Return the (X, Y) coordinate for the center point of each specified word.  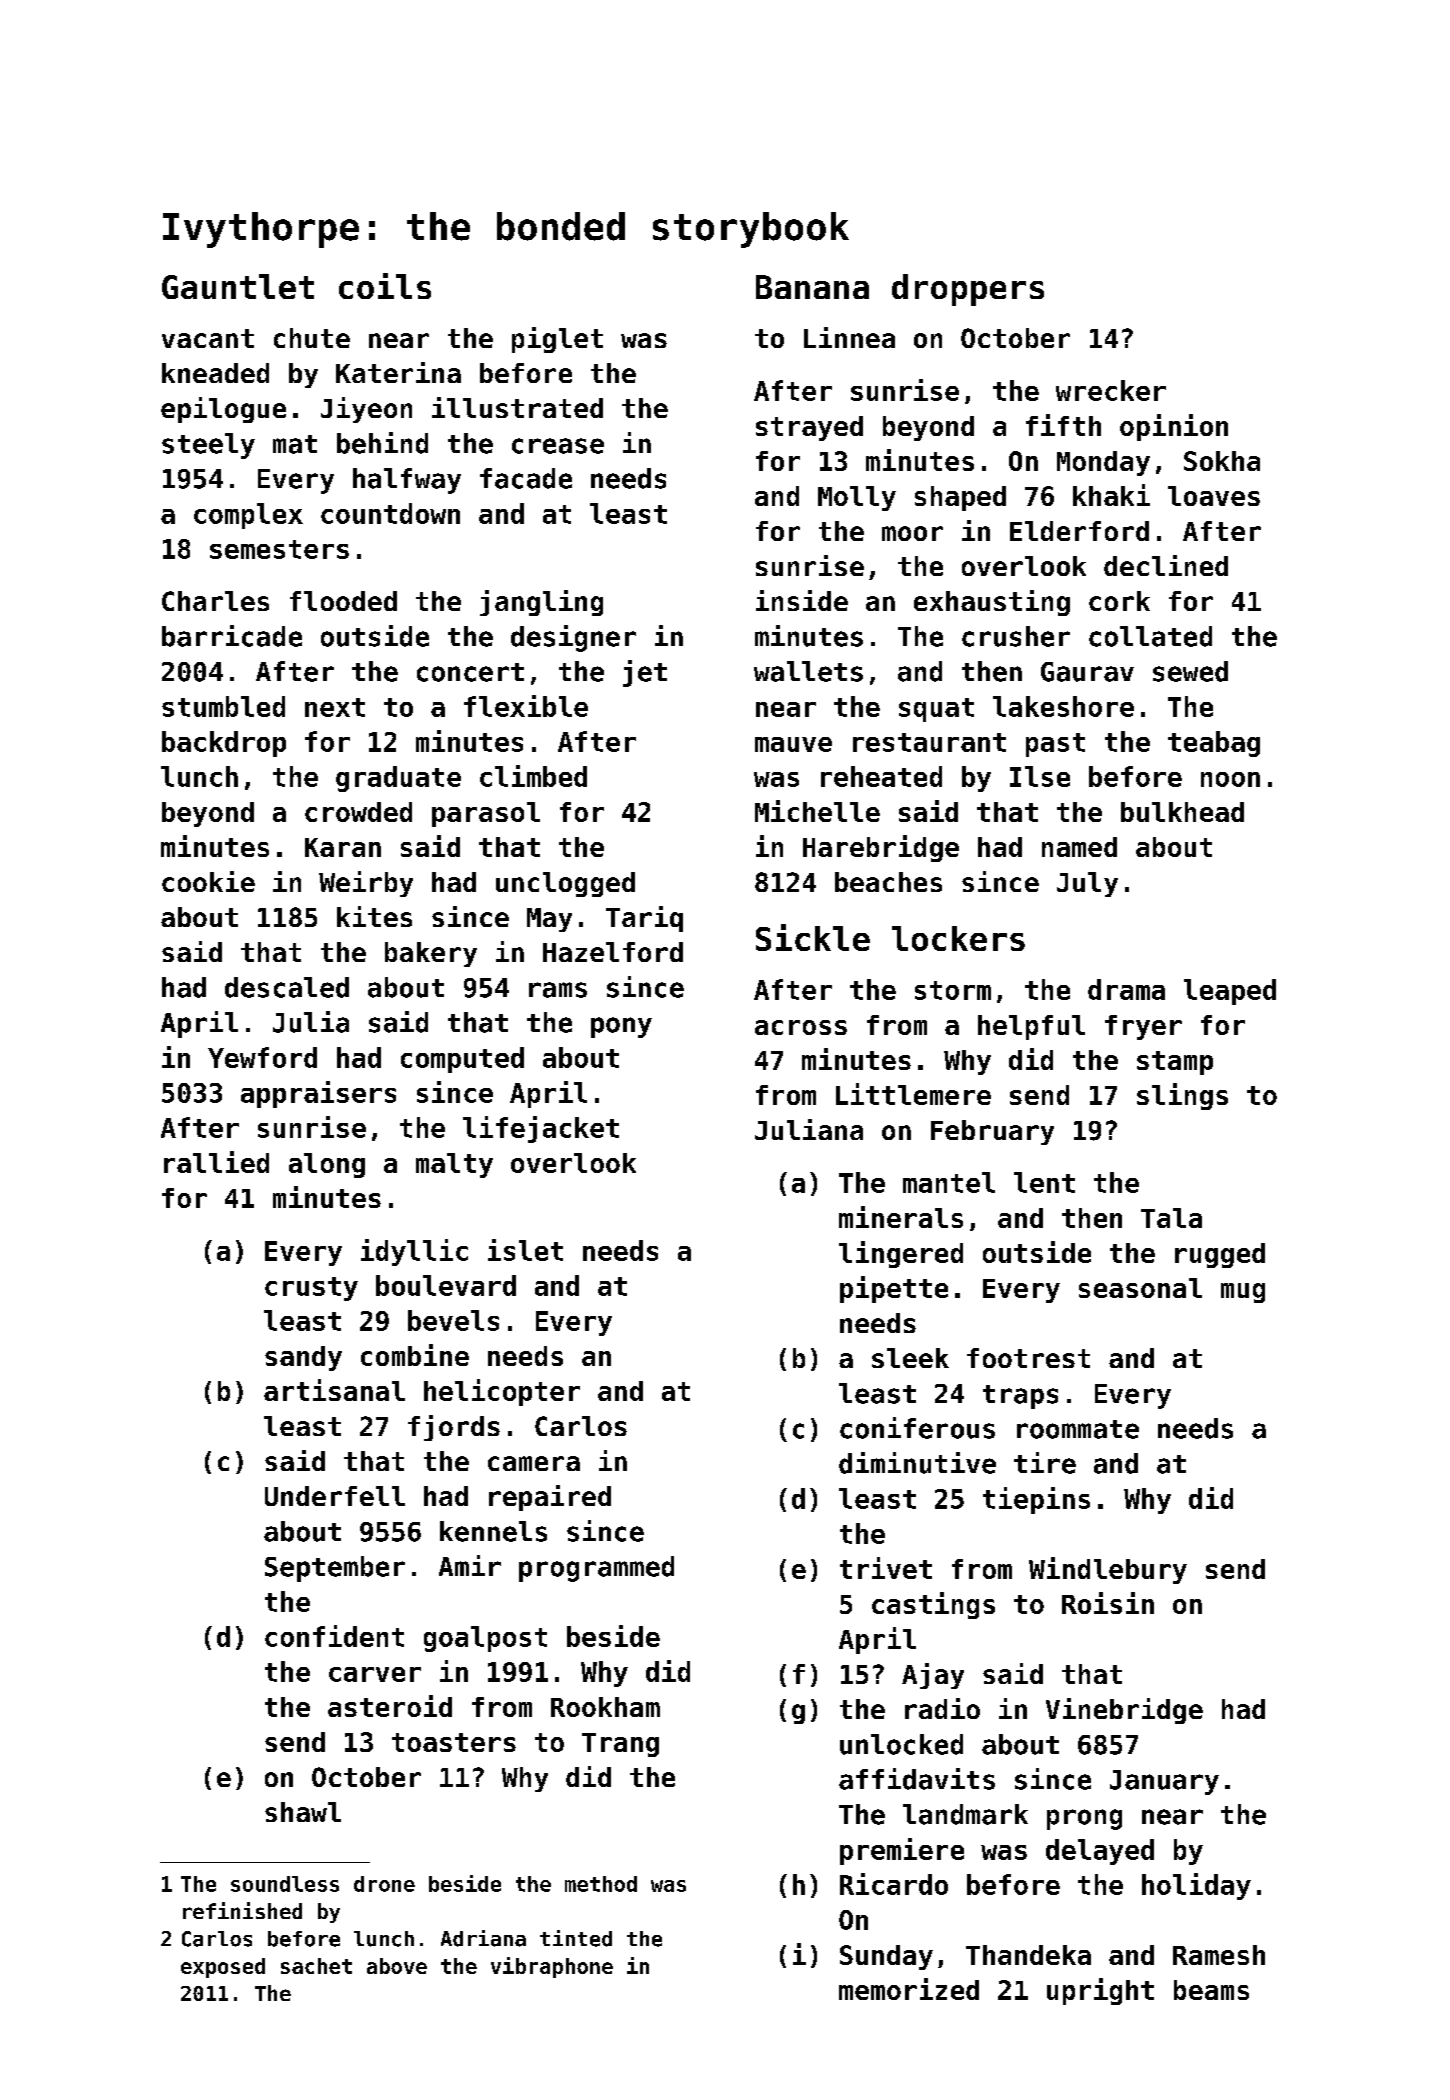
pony (621, 1027)
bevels (453, 1320)
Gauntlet (238, 286)
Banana (812, 287)
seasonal (1140, 1288)
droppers (968, 290)
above (397, 1966)
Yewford (262, 1057)
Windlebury (1108, 1570)
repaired (550, 1498)
